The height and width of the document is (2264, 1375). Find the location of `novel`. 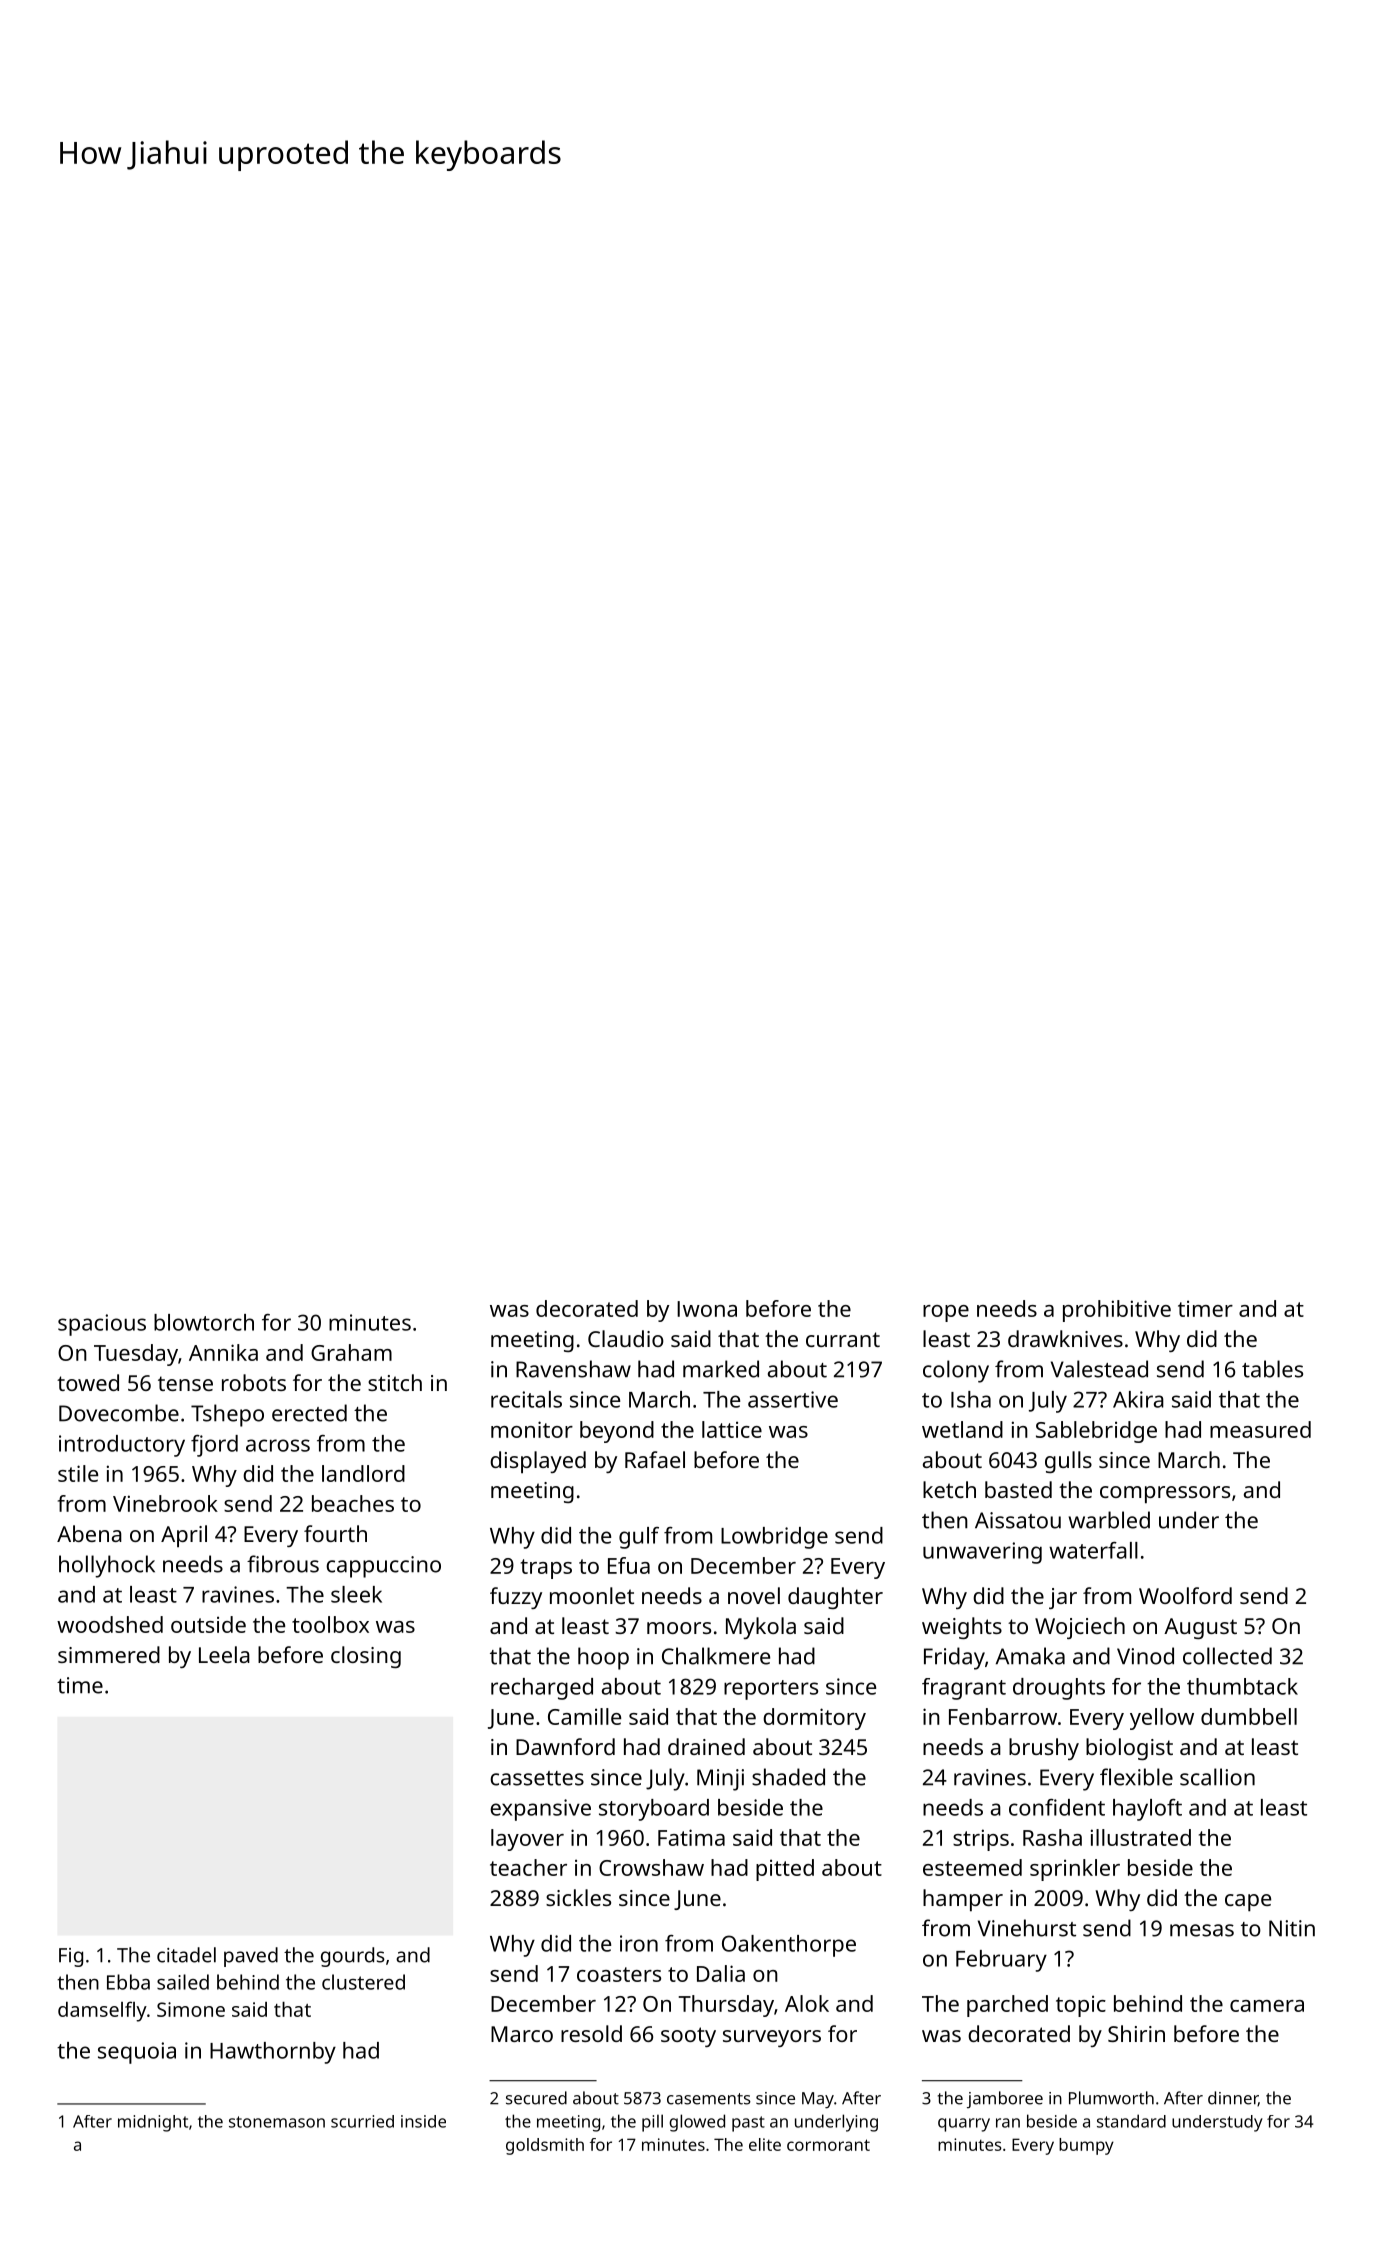

novel is located at coordinates (754, 1595).
